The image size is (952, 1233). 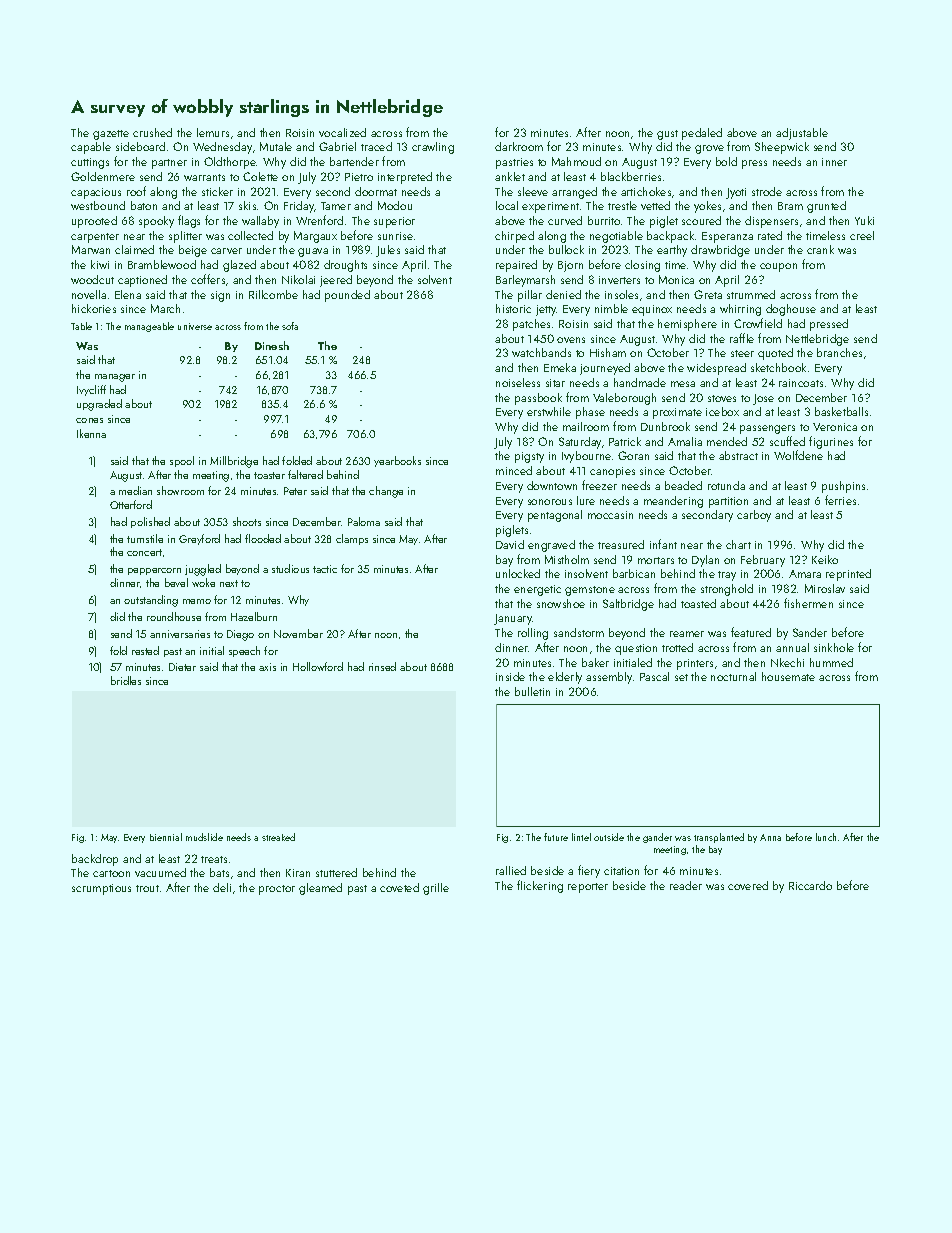 I want to click on stronghold, so click(x=727, y=590).
